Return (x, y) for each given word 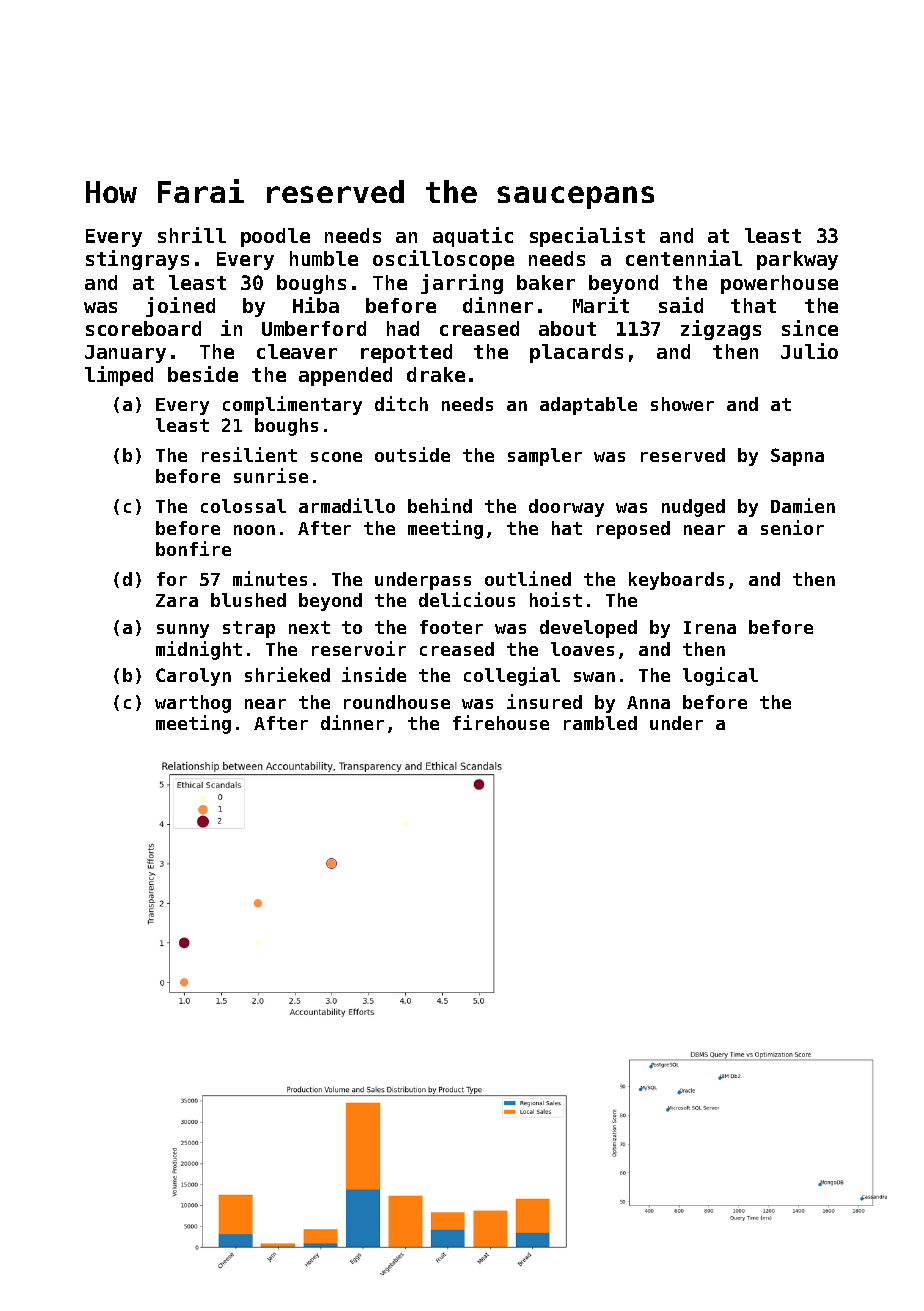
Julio (809, 351)
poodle (275, 237)
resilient (249, 454)
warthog (193, 704)
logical (720, 676)
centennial (684, 258)
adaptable (588, 406)
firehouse (501, 722)
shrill (192, 235)
